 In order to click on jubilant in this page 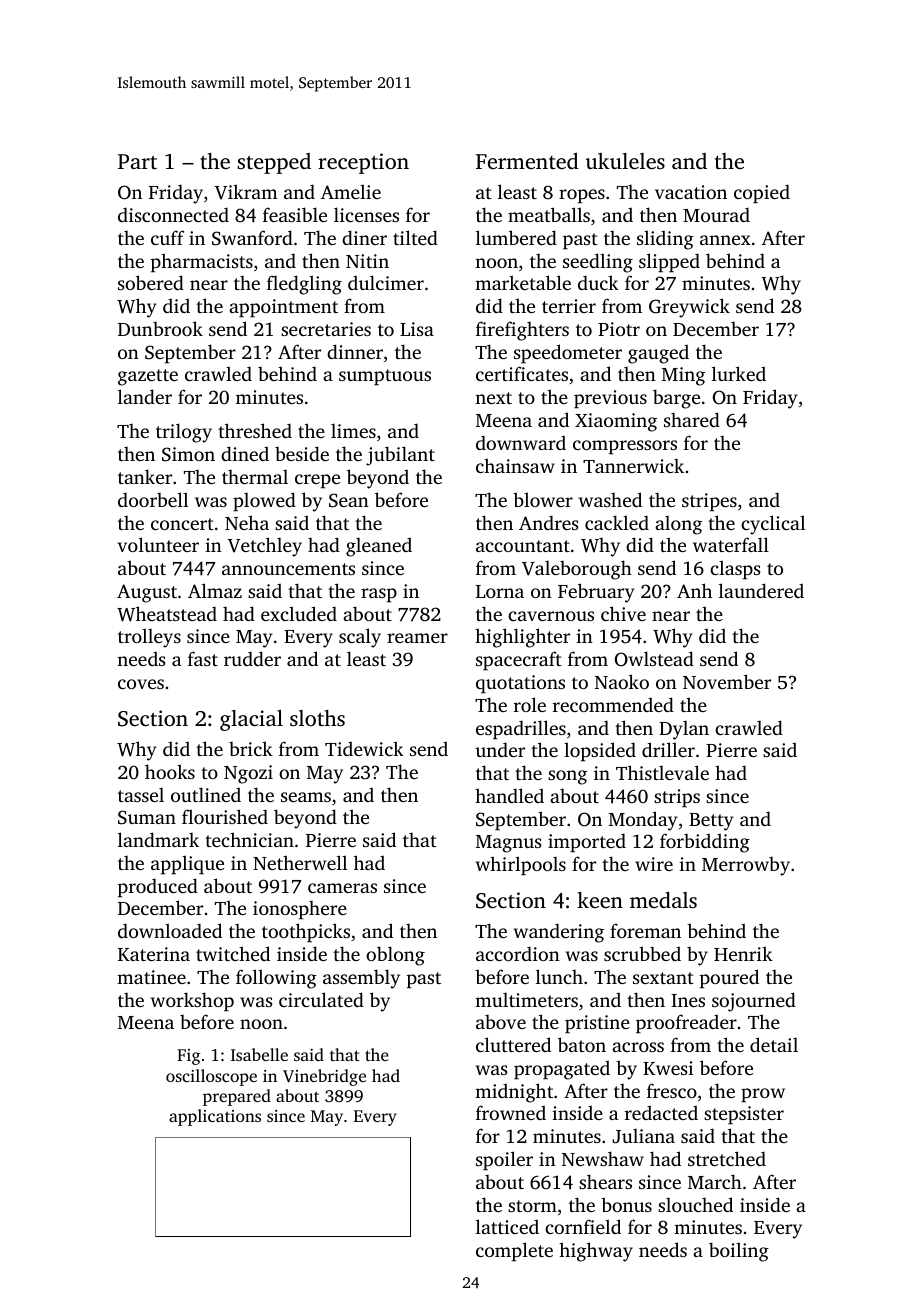, I will do `click(400, 456)`.
